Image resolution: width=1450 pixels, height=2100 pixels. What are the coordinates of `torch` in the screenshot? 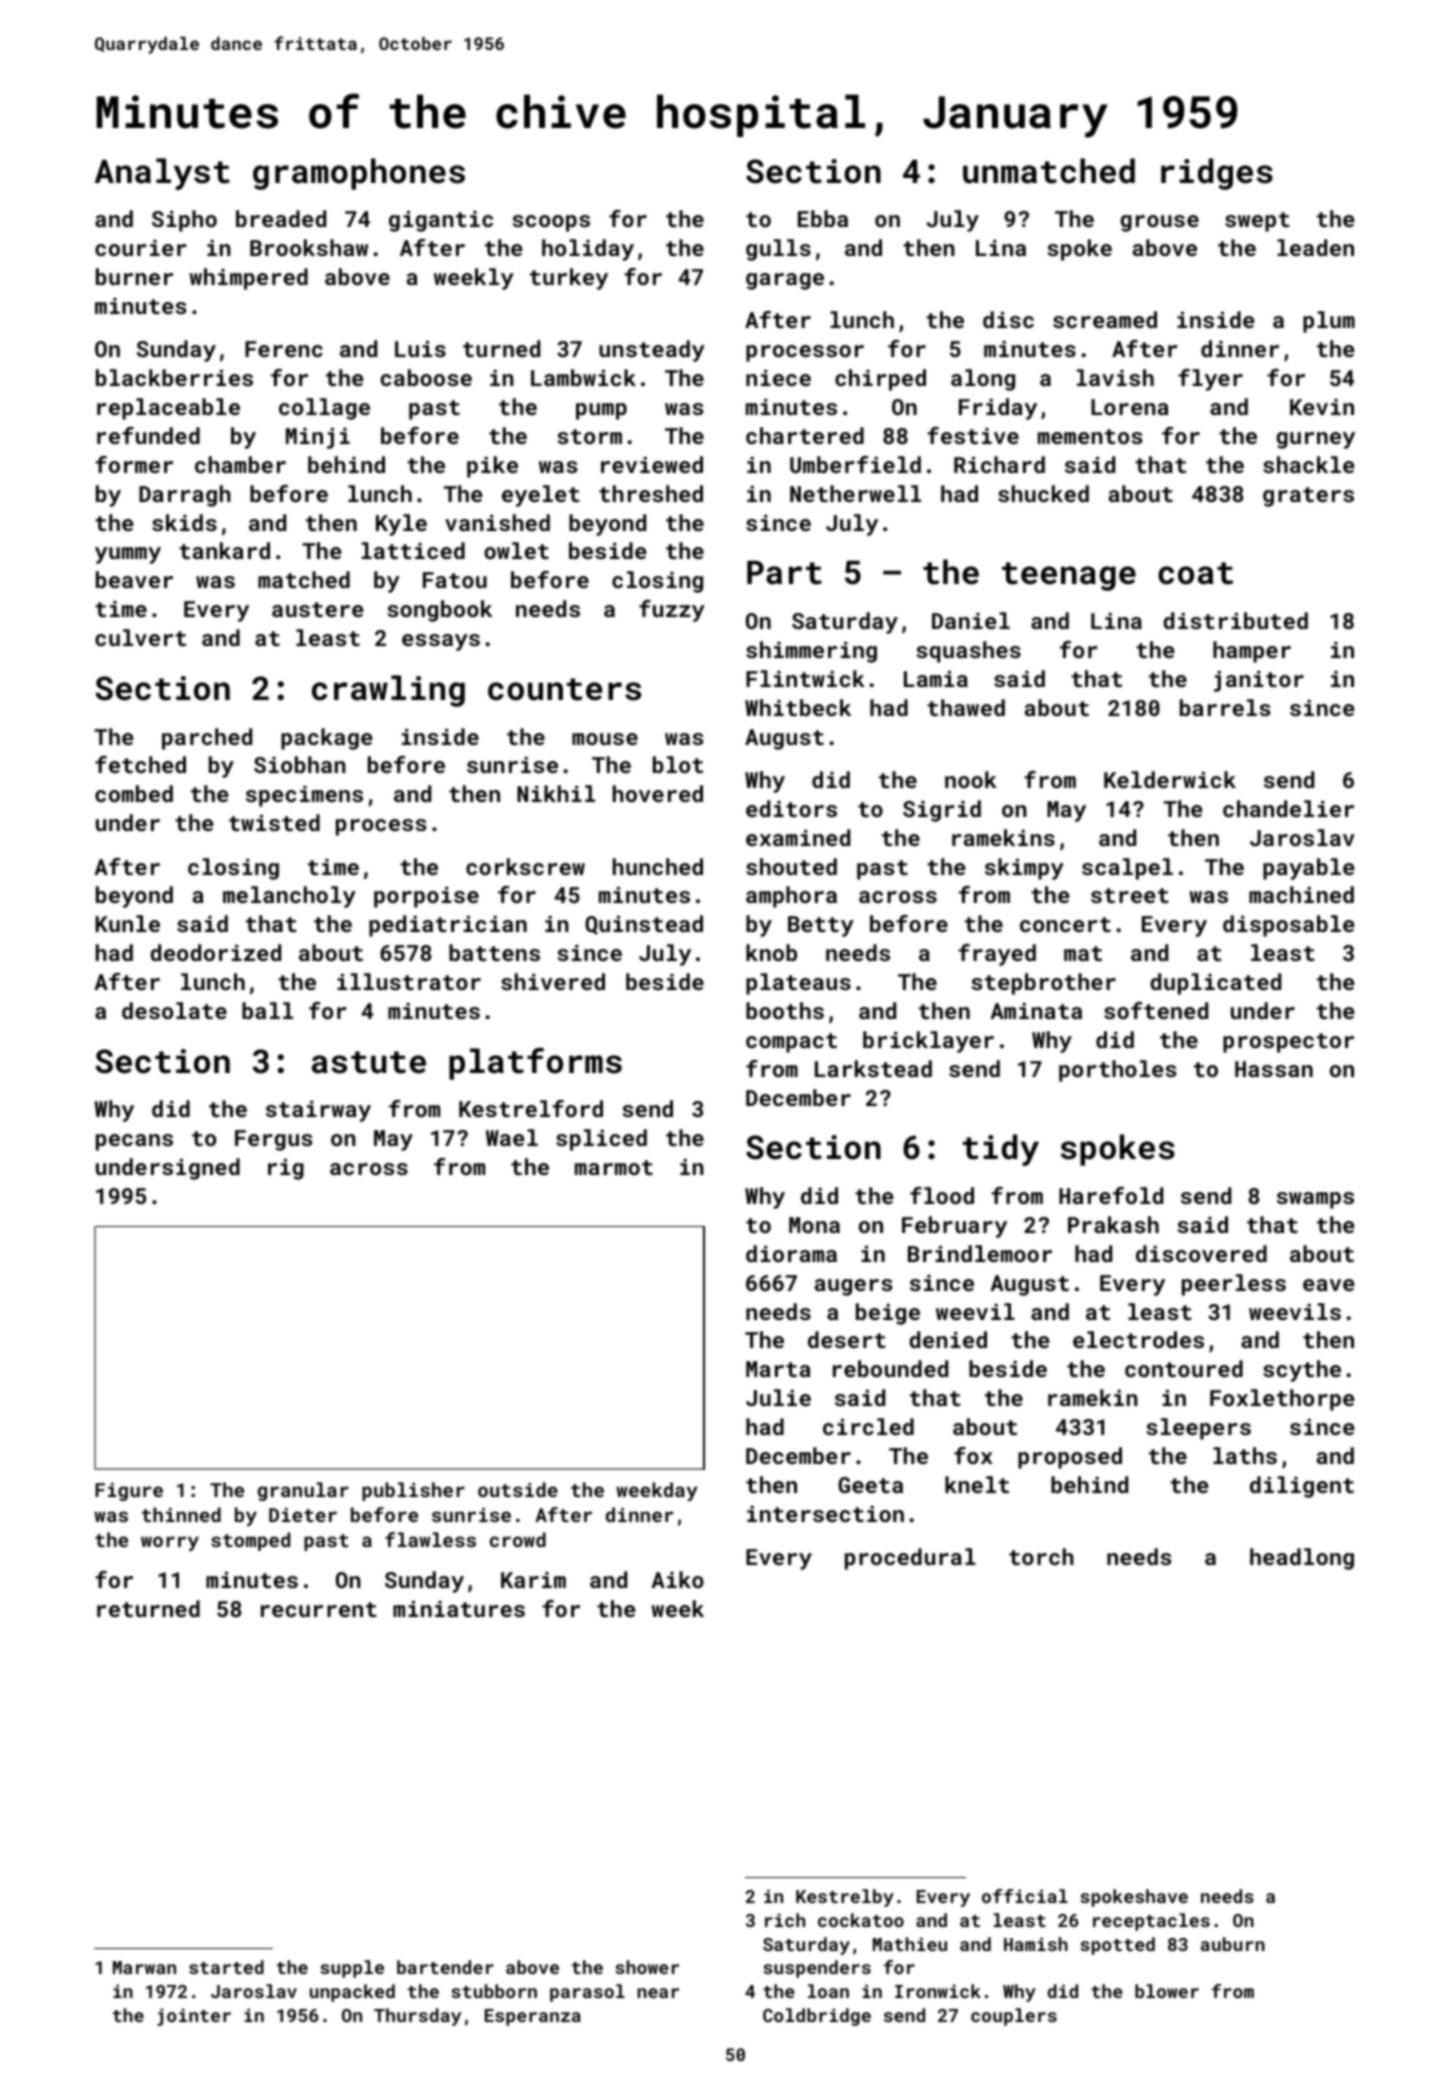 It's located at (1041, 1556).
